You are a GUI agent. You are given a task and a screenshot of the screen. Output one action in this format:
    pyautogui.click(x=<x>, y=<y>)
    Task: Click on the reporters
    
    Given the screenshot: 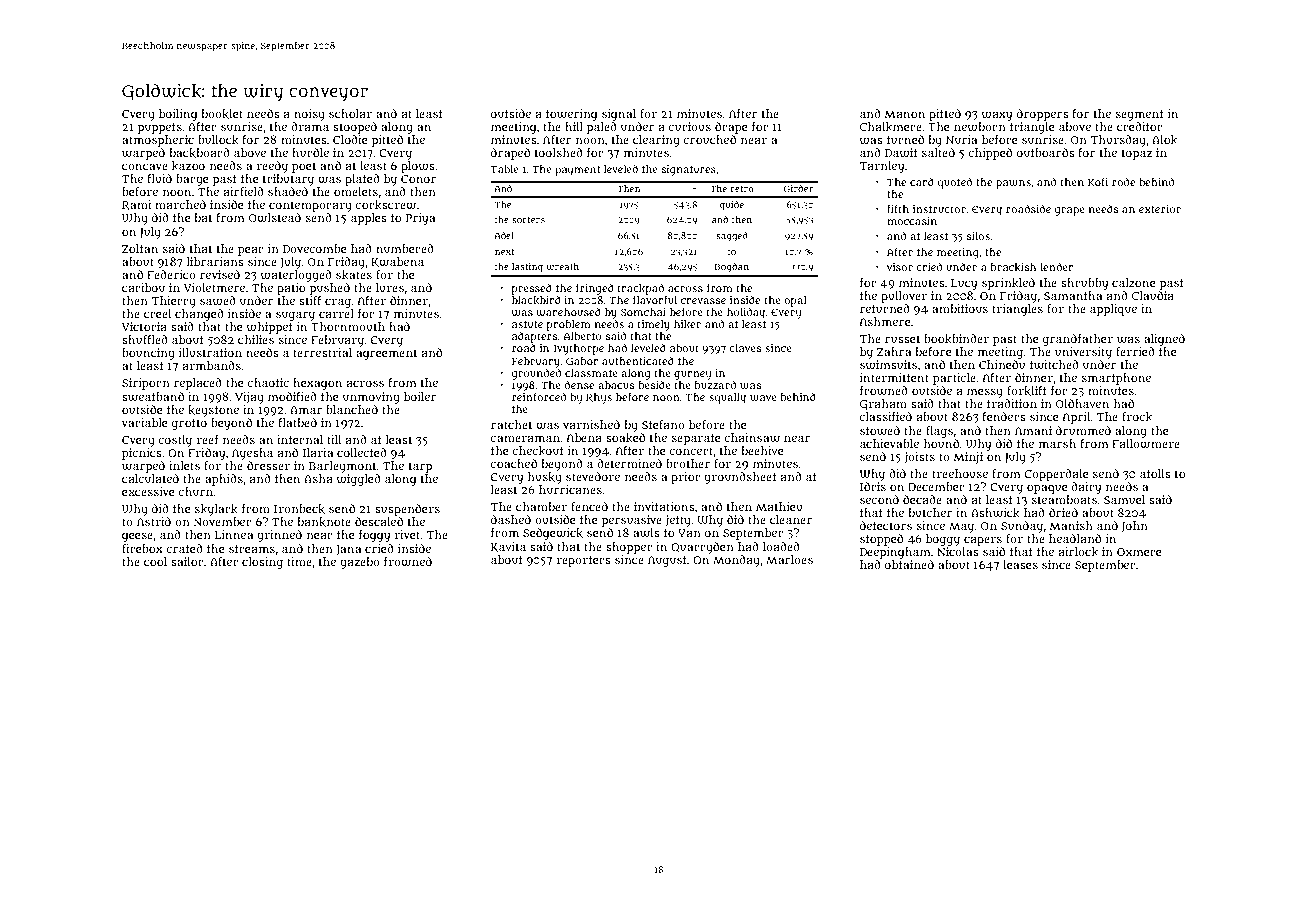 What is the action you would take?
    pyautogui.click(x=584, y=561)
